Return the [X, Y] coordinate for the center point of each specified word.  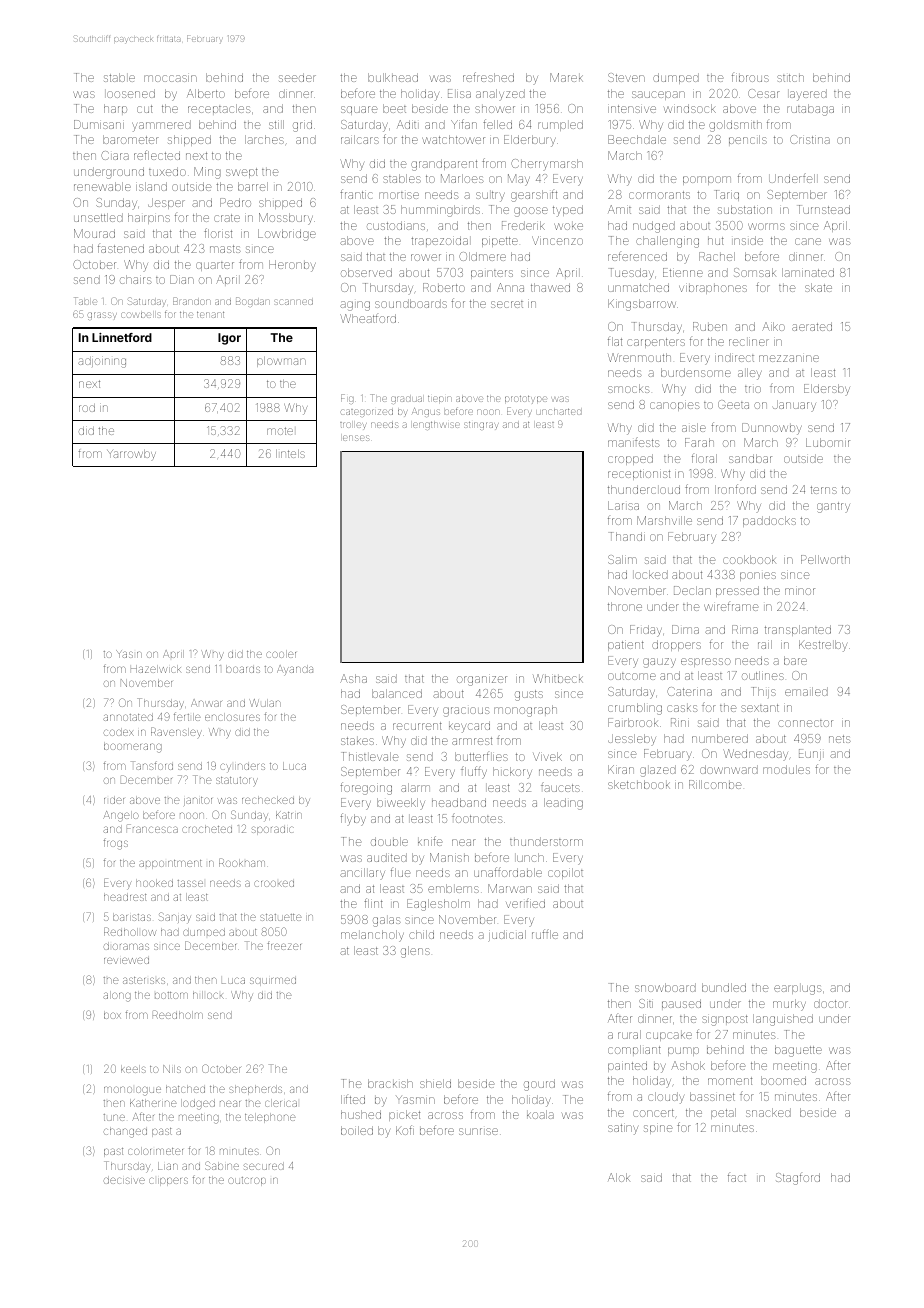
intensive [632, 109]
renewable [102, 186]
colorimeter [155, 1151]
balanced [397, 693]
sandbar [750, 458]
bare [795, 660]
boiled [357, 1130]
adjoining [102, 362]
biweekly [401, 804]
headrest [125, 897]
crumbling [635, 709]
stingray [481, 426]
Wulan [265, 703]
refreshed [488, 77]
